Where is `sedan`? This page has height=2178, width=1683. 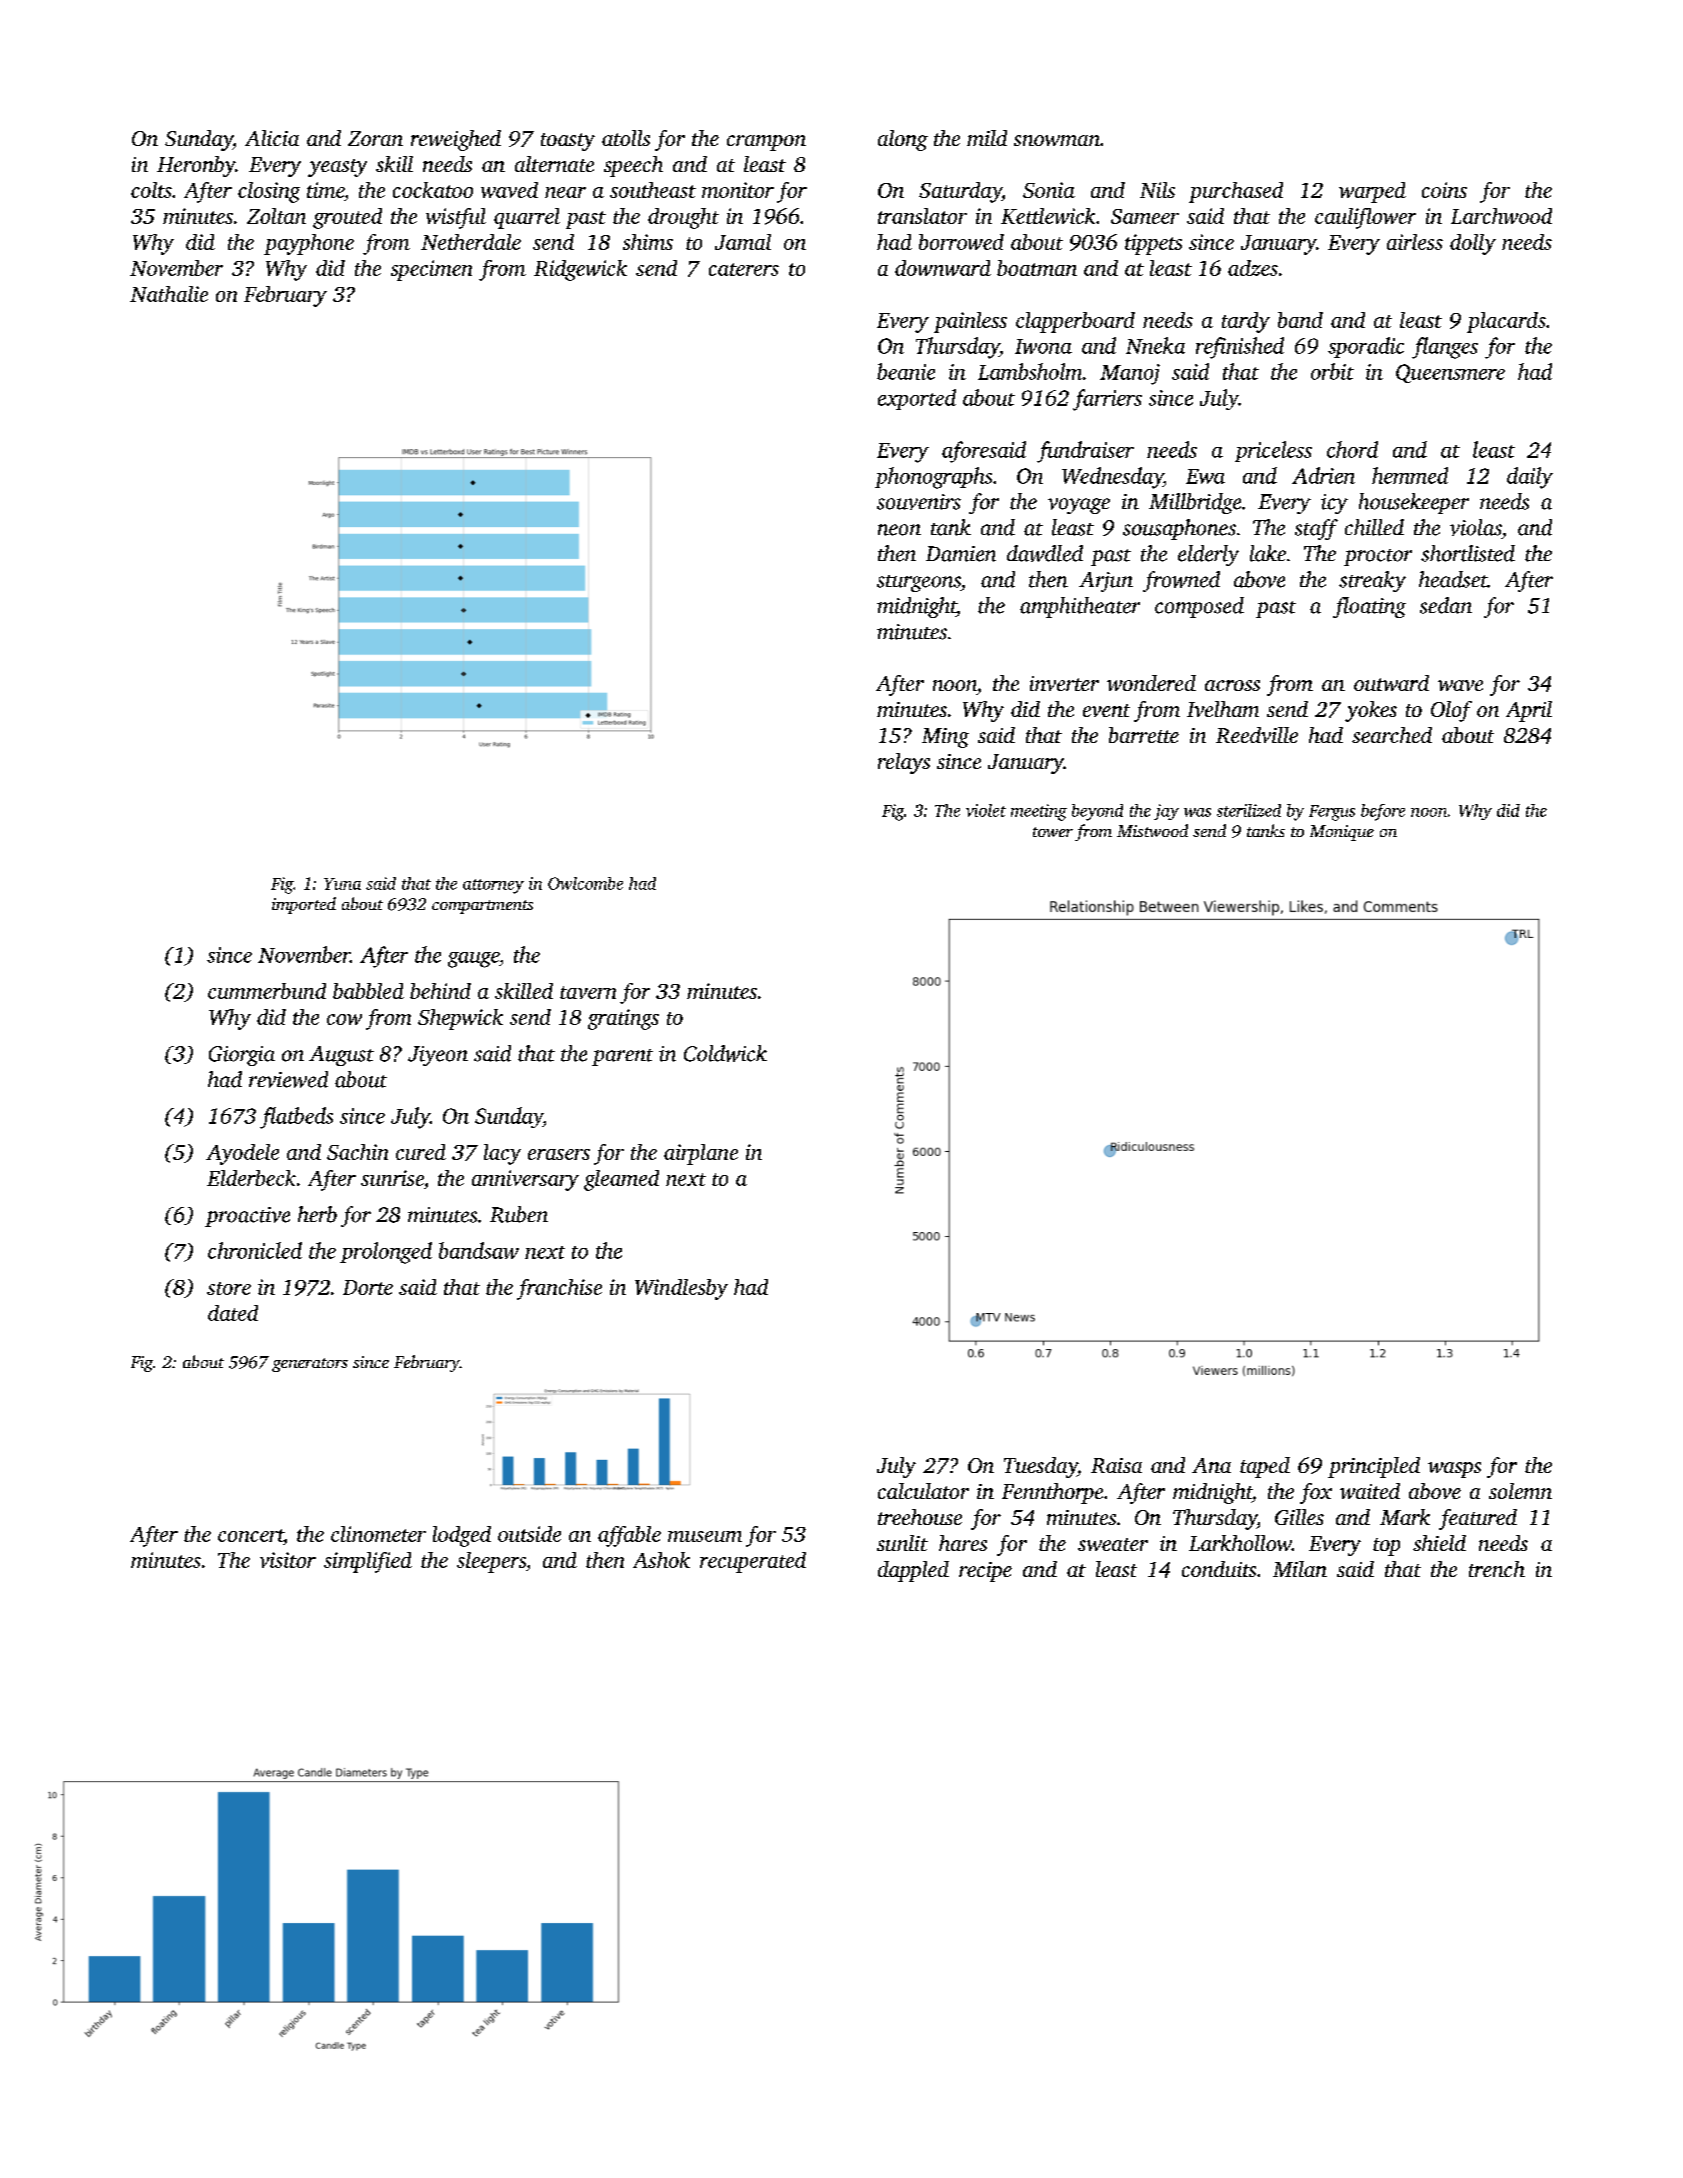 sedan is located at coordinates (1446, 605).
